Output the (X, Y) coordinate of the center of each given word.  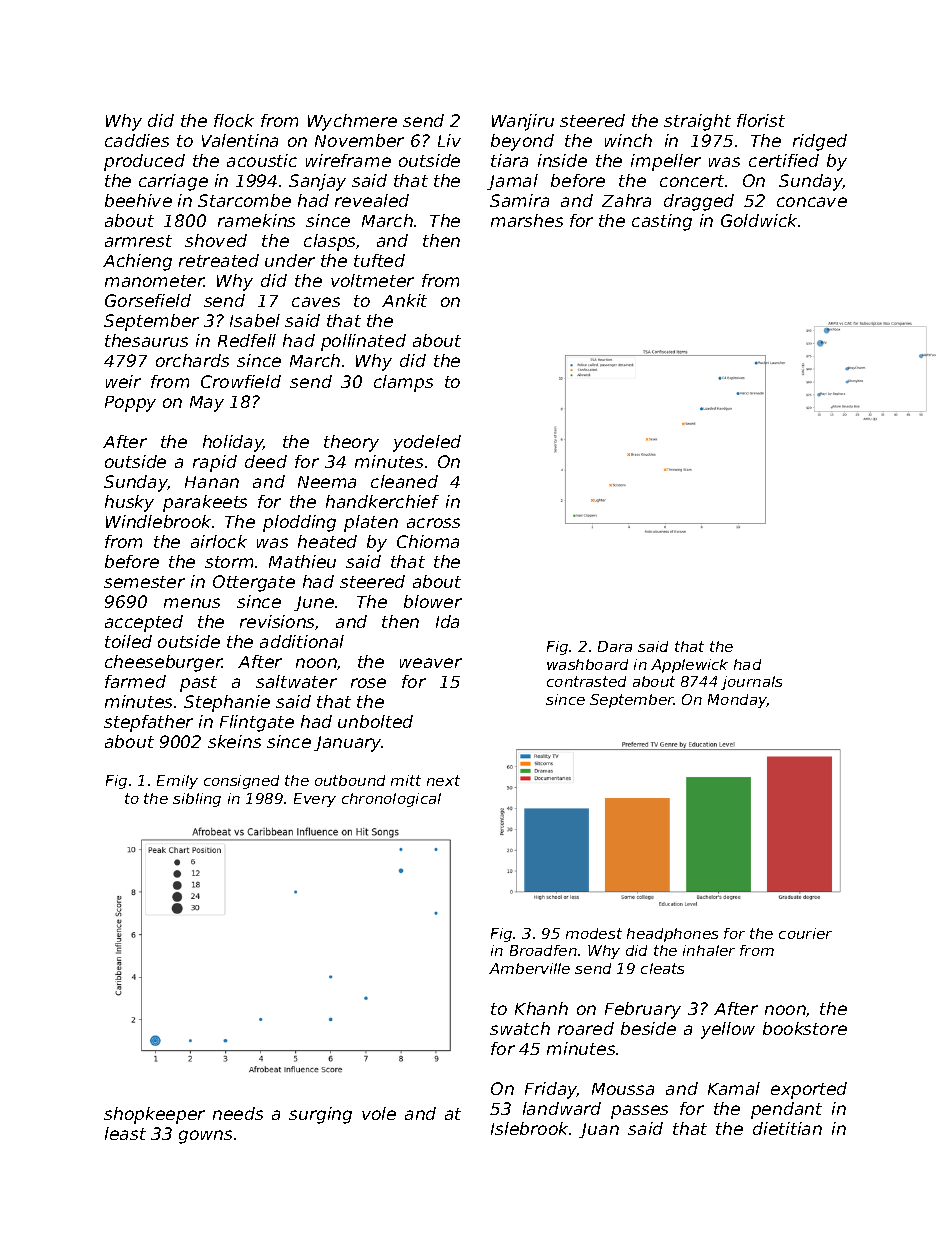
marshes (527, 220)
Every (315, 800)
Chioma (428, 541)
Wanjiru (523, 122)
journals (751, 683)
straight (697, 122)
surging (320, 1115)
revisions (278, 622)
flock (234, 120)
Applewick (689, 666)
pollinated (363, 342)
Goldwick (759, 220)
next (443, 780)
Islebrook (529, 1128)
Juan (599, 1130)
